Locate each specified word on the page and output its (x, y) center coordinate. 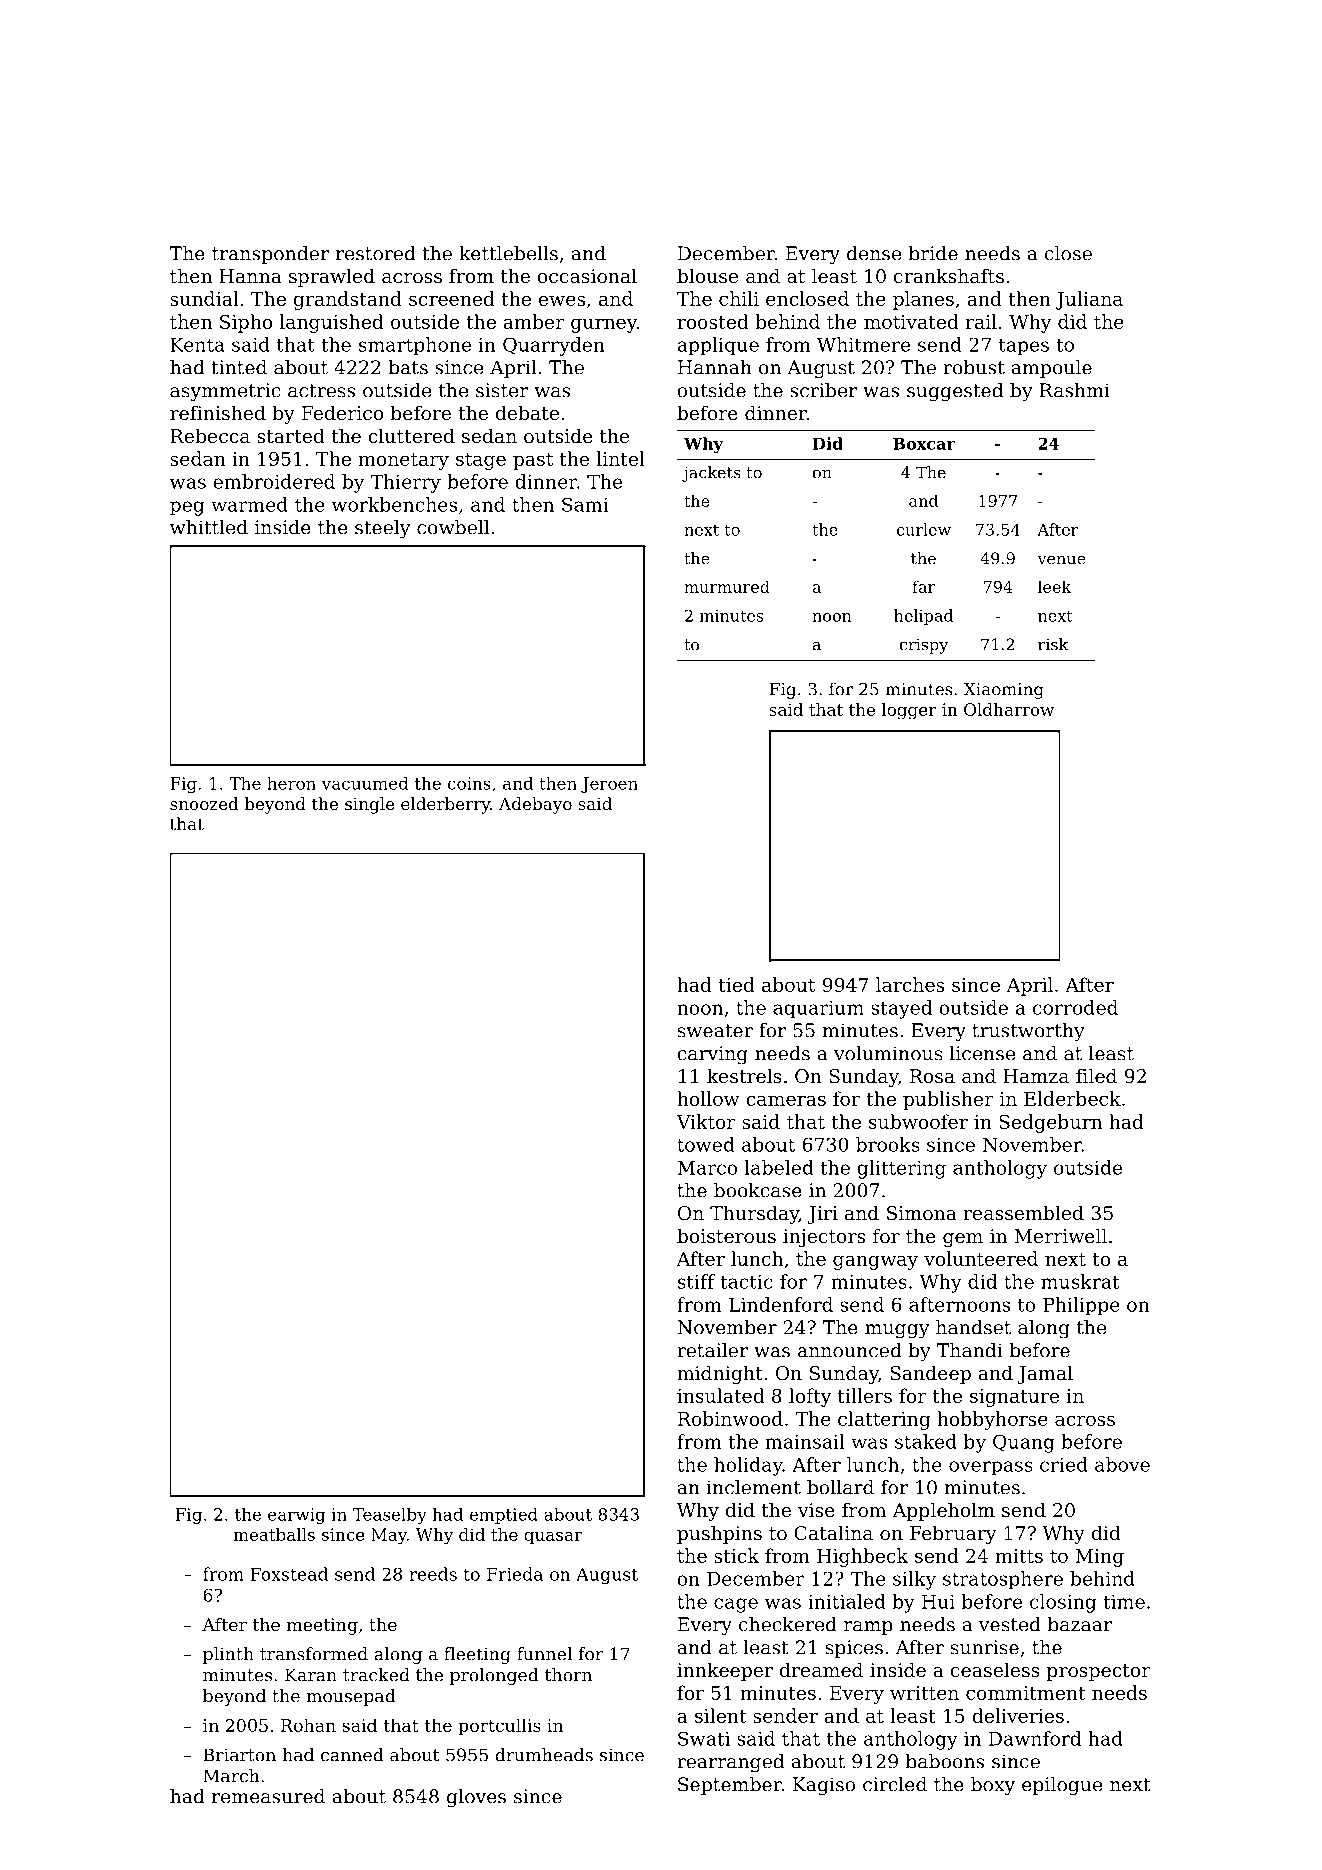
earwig (296, 1516)
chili (739, 298)
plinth (228, 1655)
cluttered (411, 435)
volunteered (981, 1258)
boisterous (726, 1235)
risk (1053, 644)
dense (874, 253)
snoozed (204, 803)
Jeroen (609, 785)
